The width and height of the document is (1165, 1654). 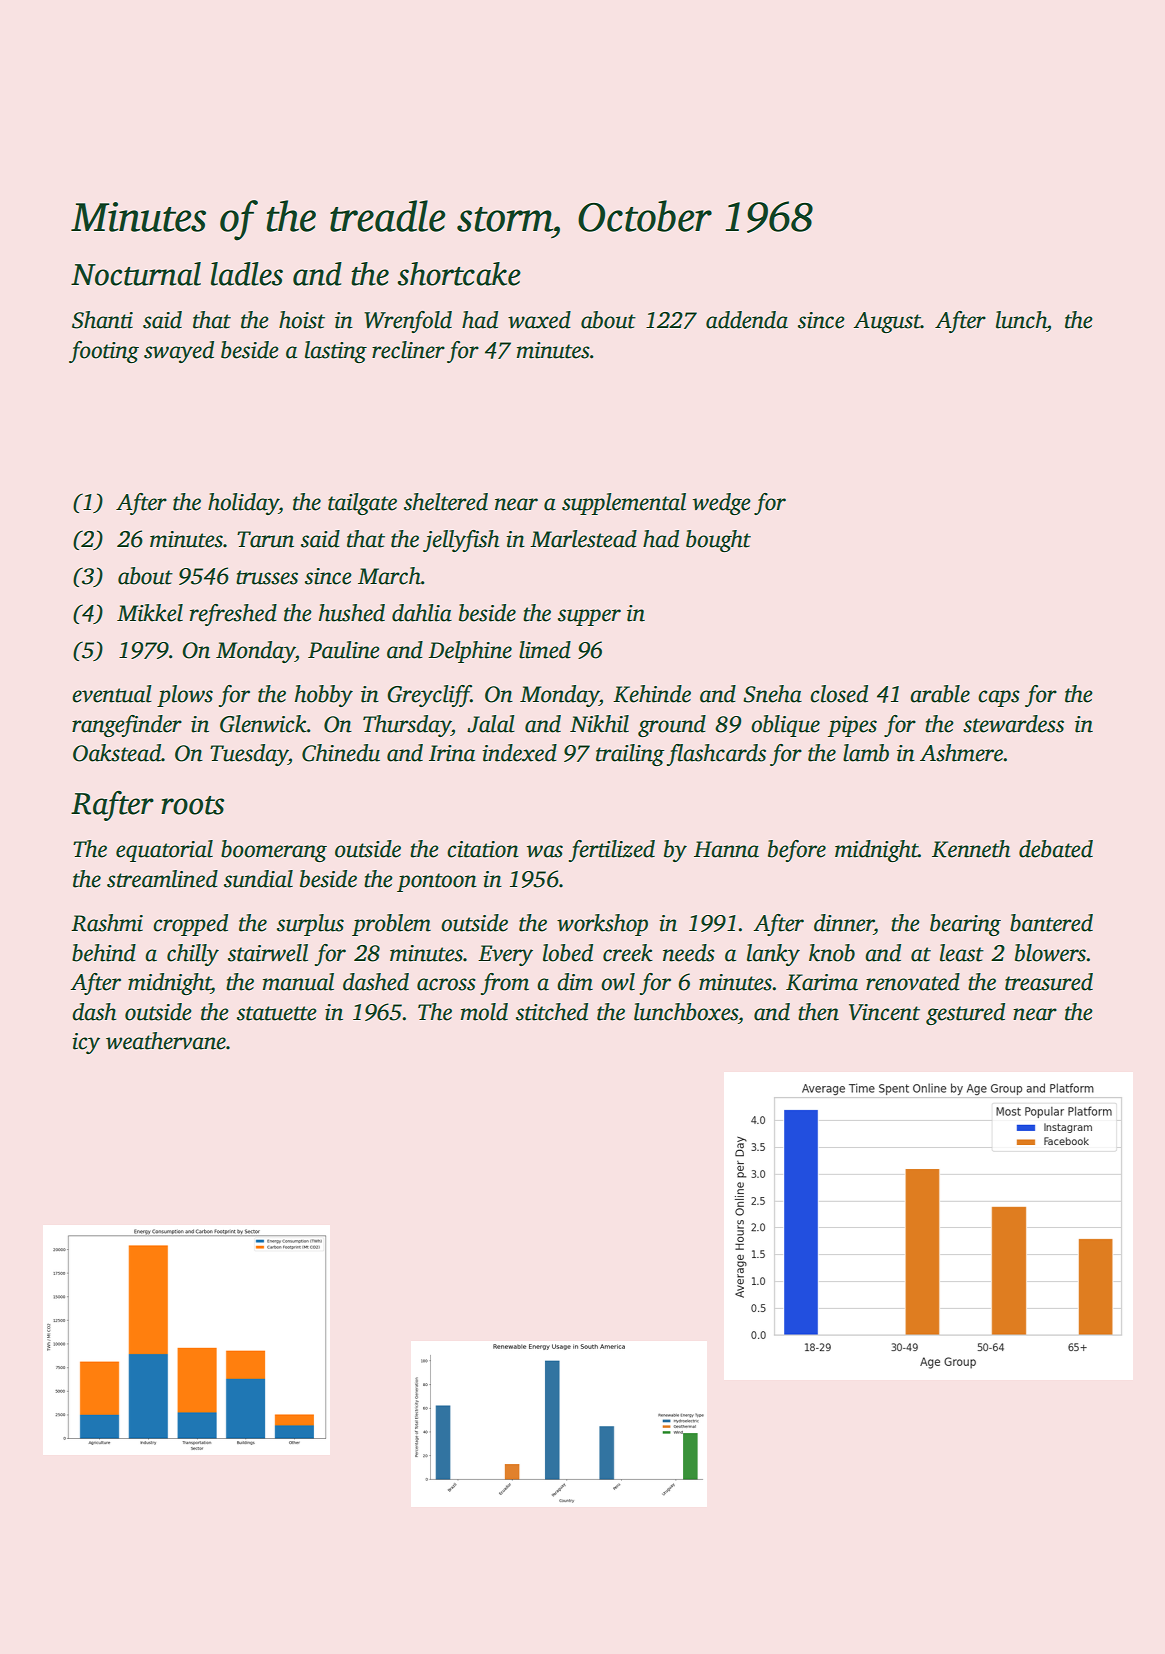 I want to click on statuette, so click(x=277, y=1013).
